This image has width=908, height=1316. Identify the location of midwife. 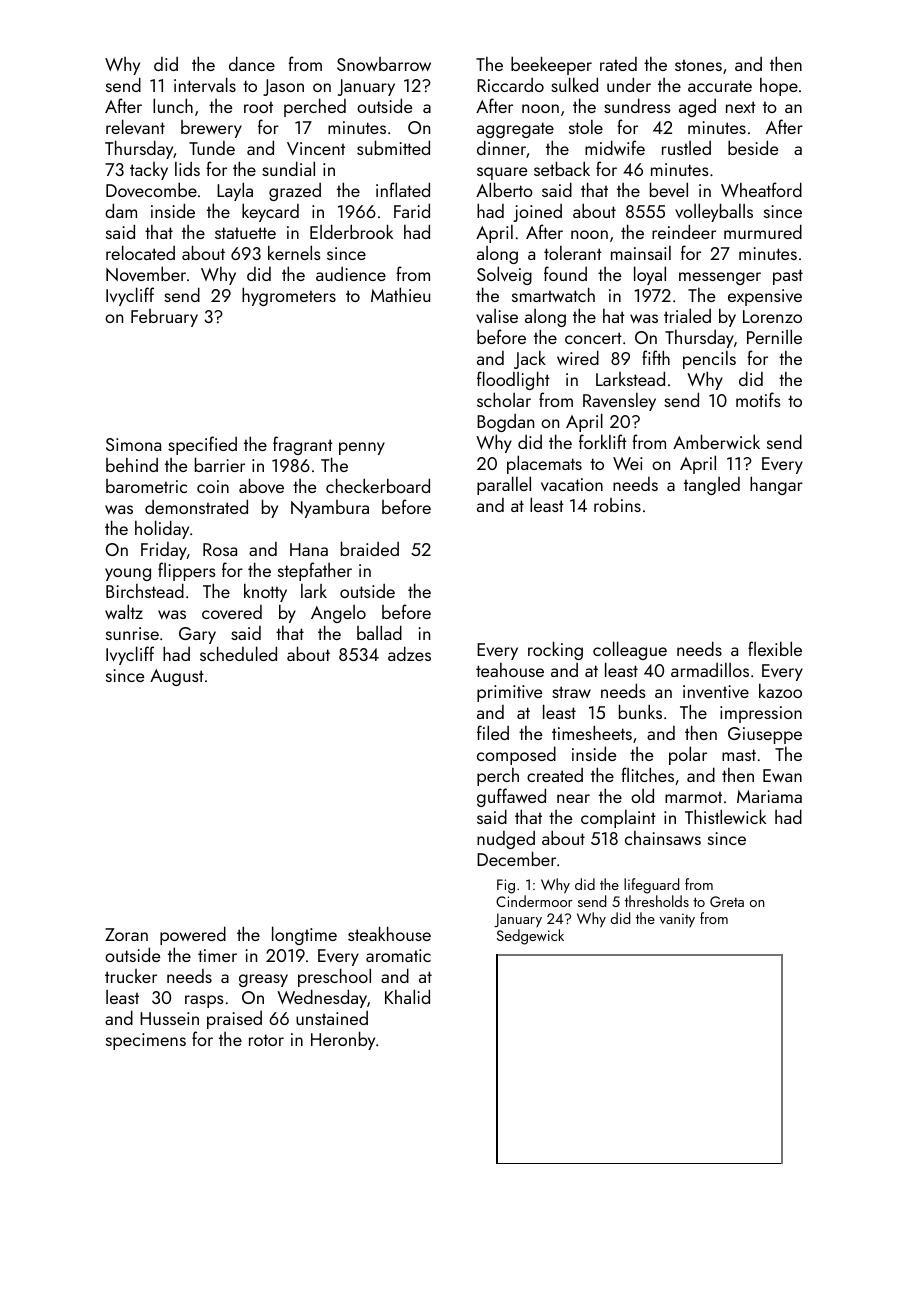
(615, 147).
